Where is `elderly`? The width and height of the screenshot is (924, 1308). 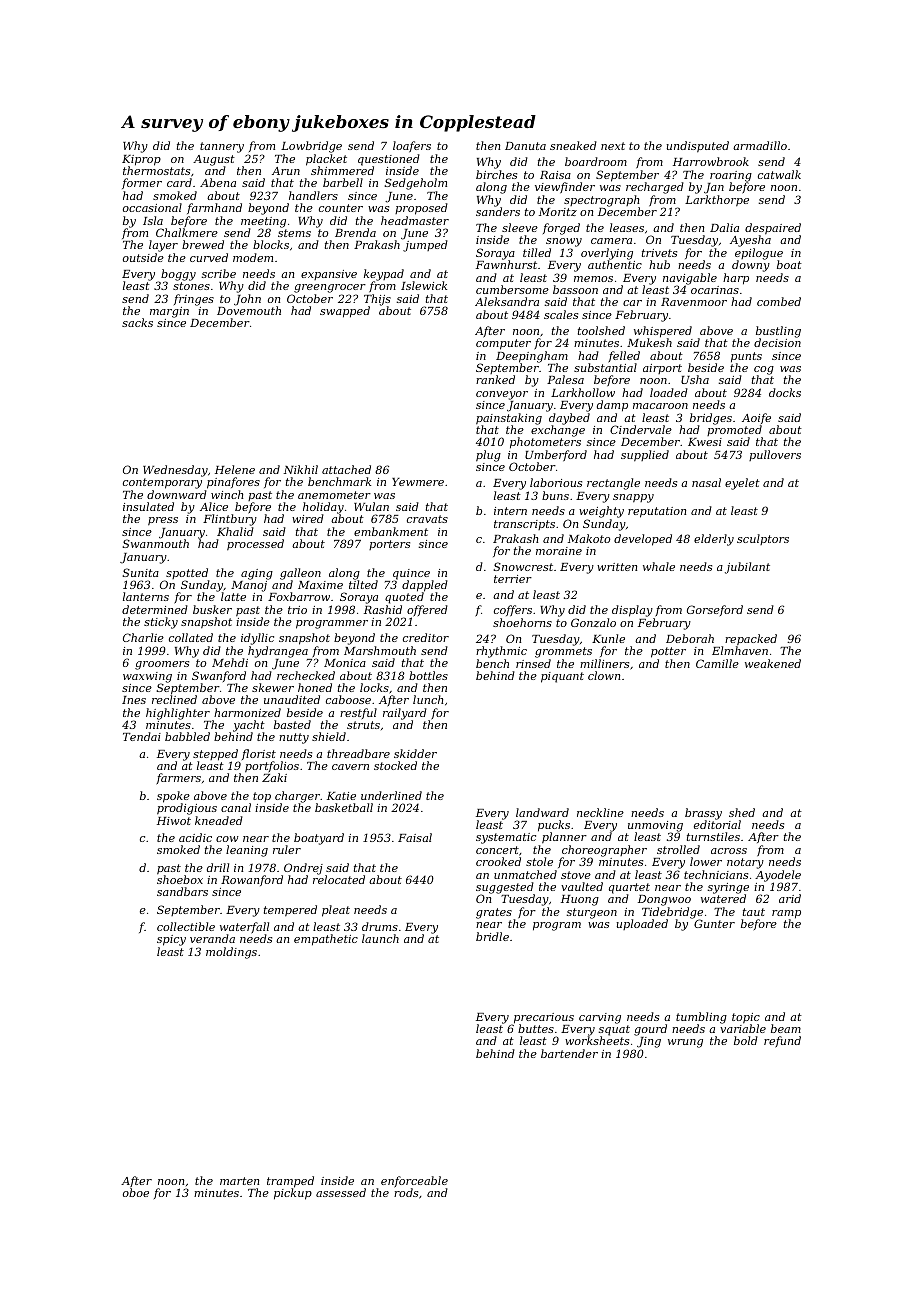
elderly is located at coordinates (714, 540).
